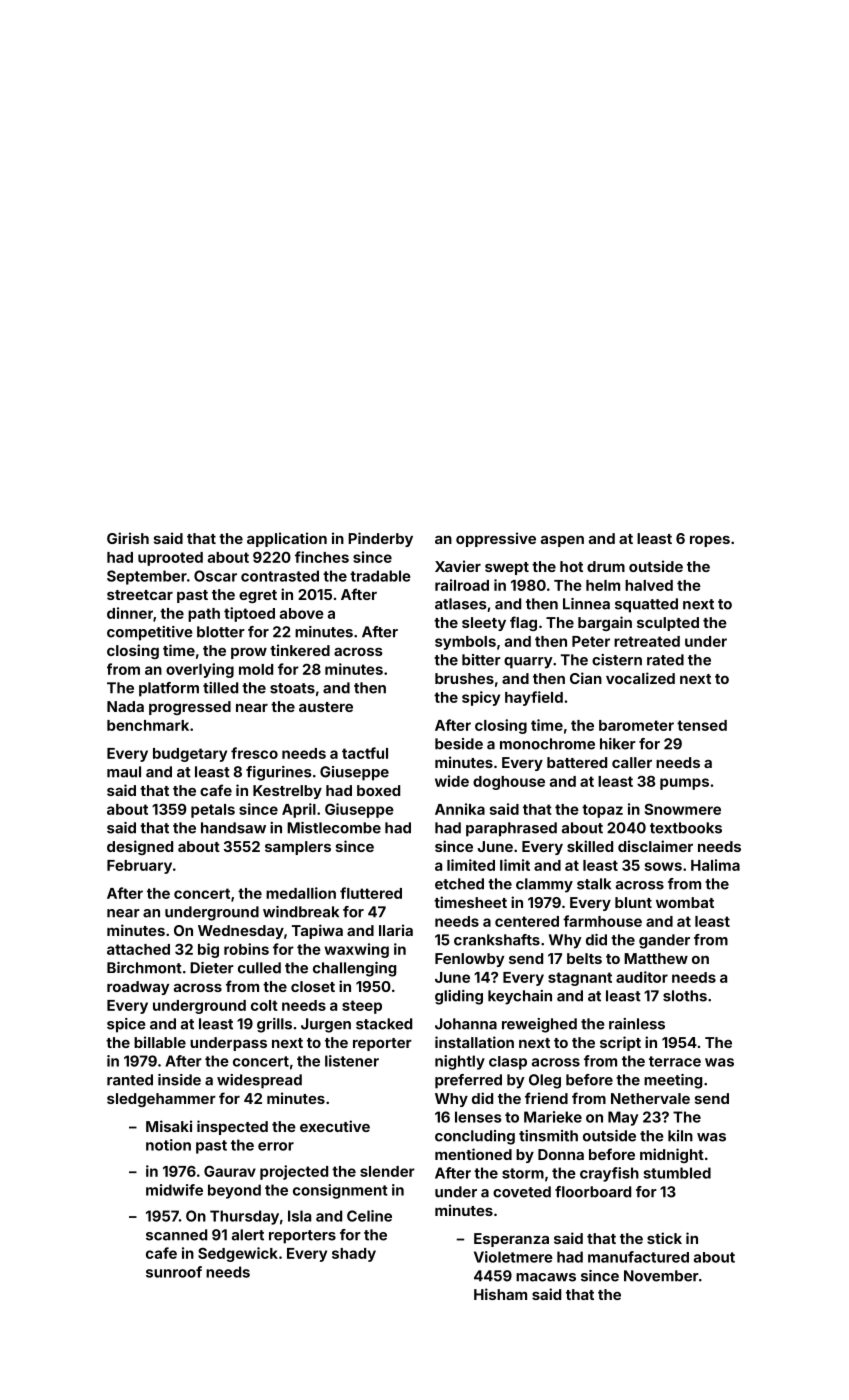 The height and width of the page is (1400, 849). What do you see at coordinates (500, 1294) in the page?
I see `Hisham` at bounding box center [500, 1294].
